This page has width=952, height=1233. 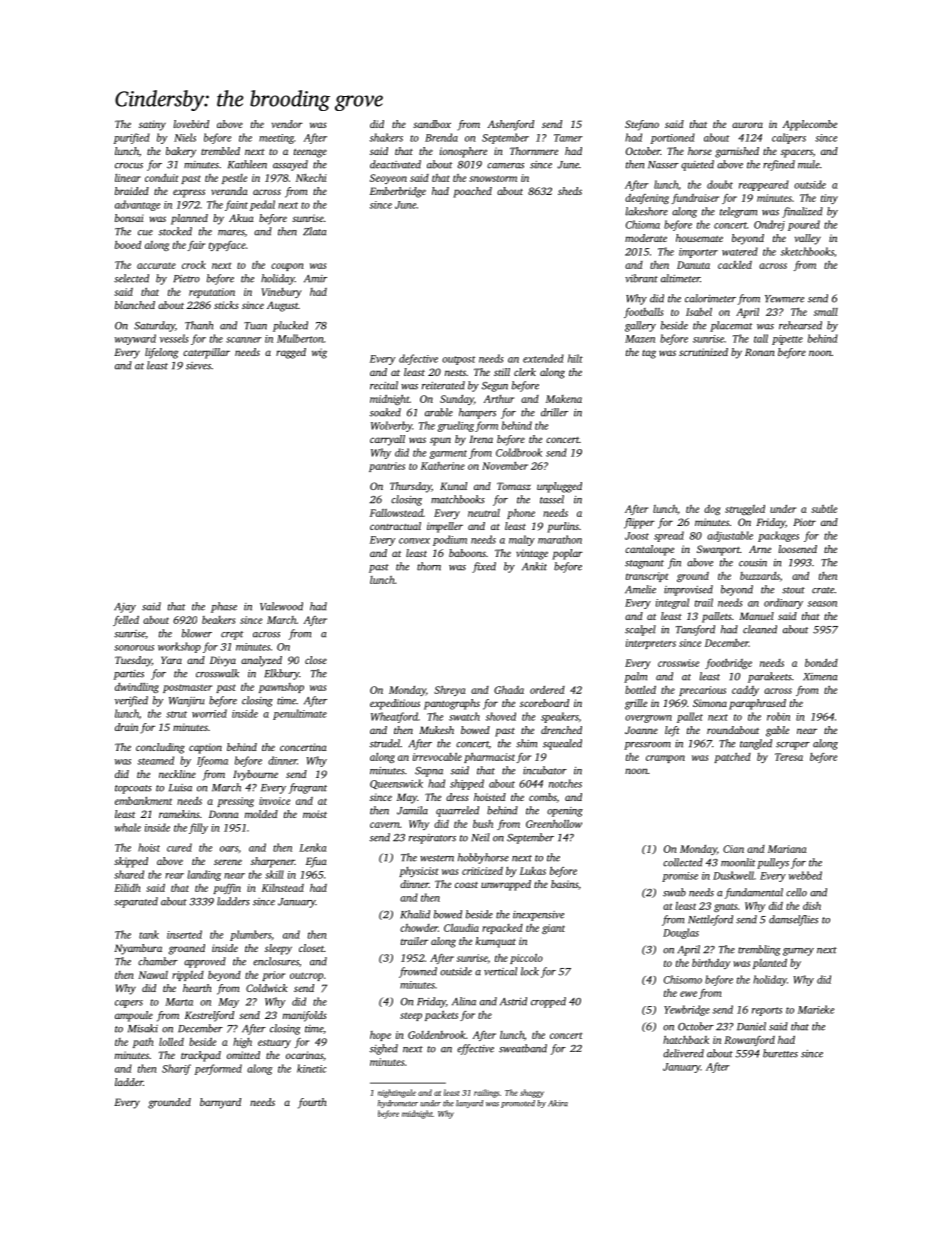 I want to click on topcoats, so click(x=133, y=789).
